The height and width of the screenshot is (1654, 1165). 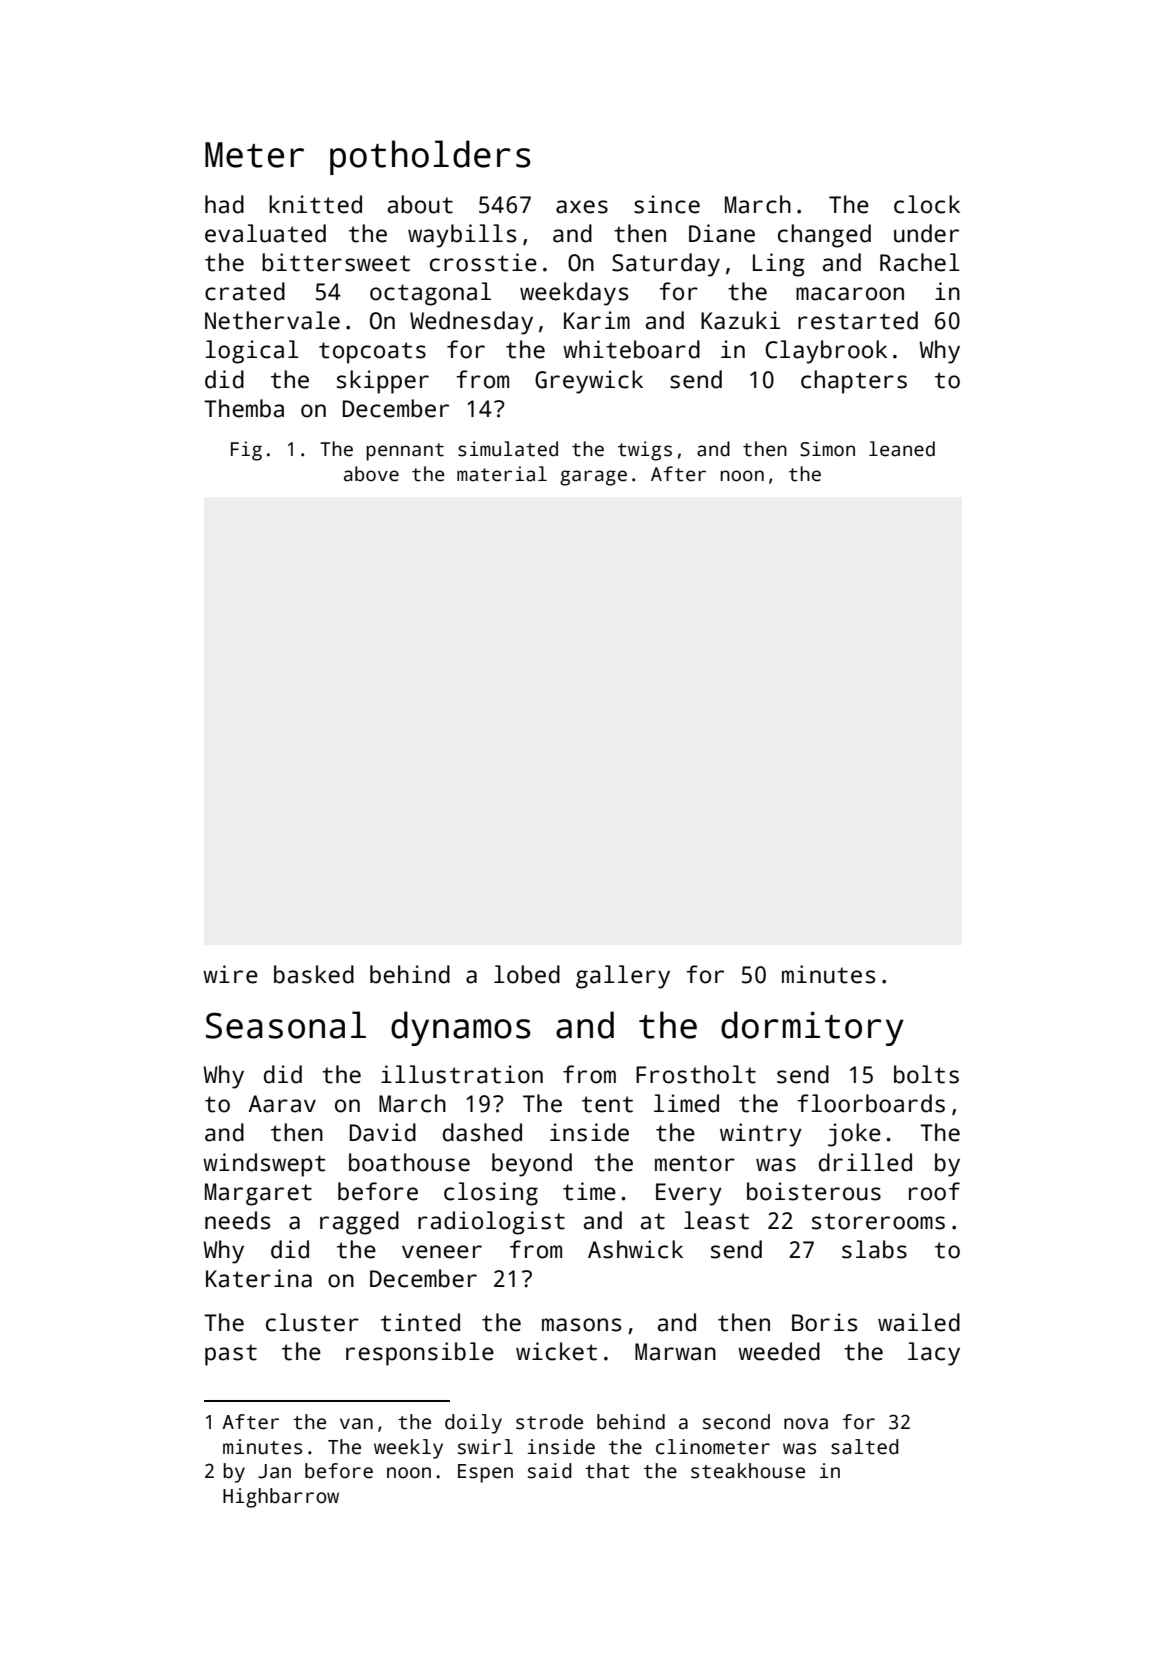 What do you see at coordinates (315, 204) in the screenshot?
I see `knitted` at bounding box center [315, 204].
